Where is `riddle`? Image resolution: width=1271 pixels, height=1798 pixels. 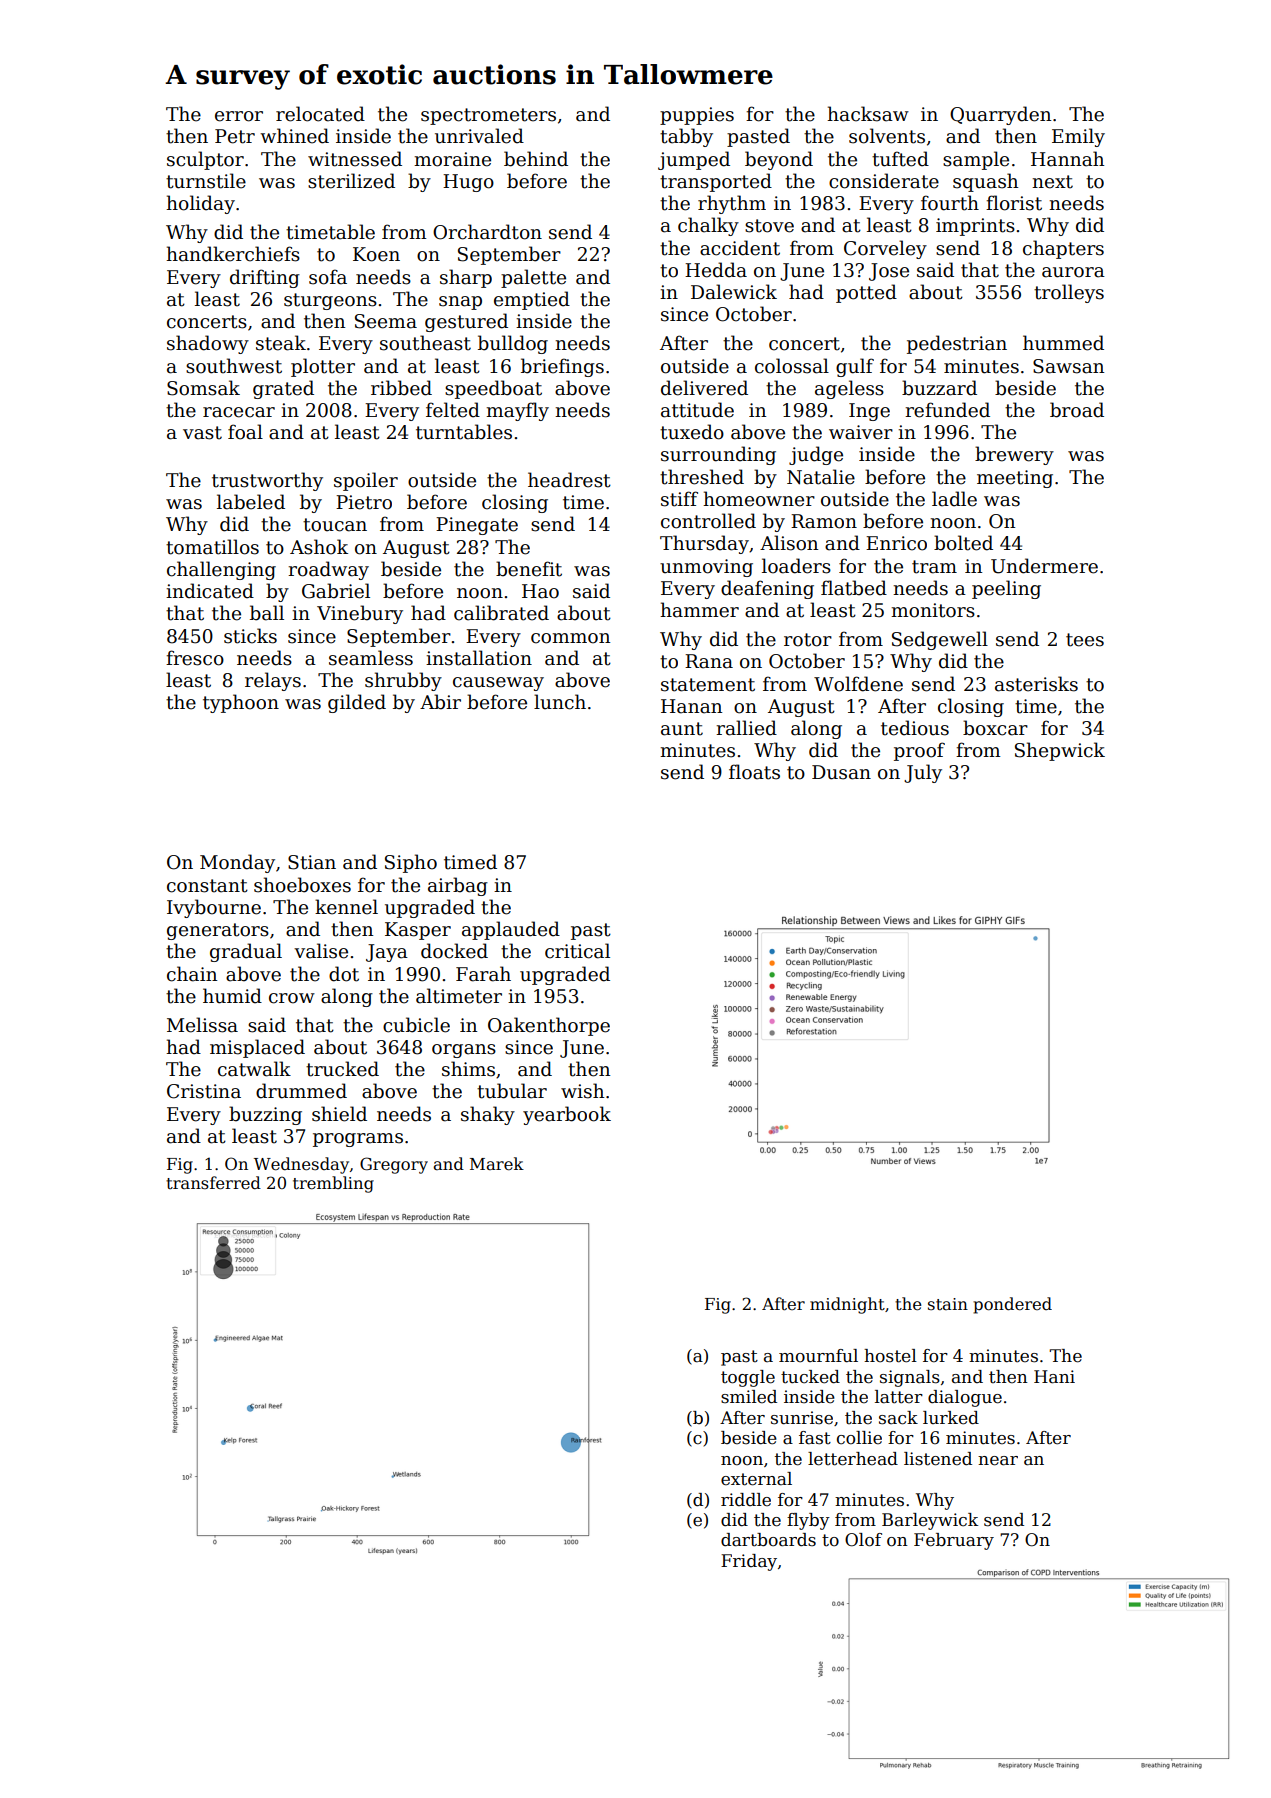 riddle is located at coordinates (746, 1500).
